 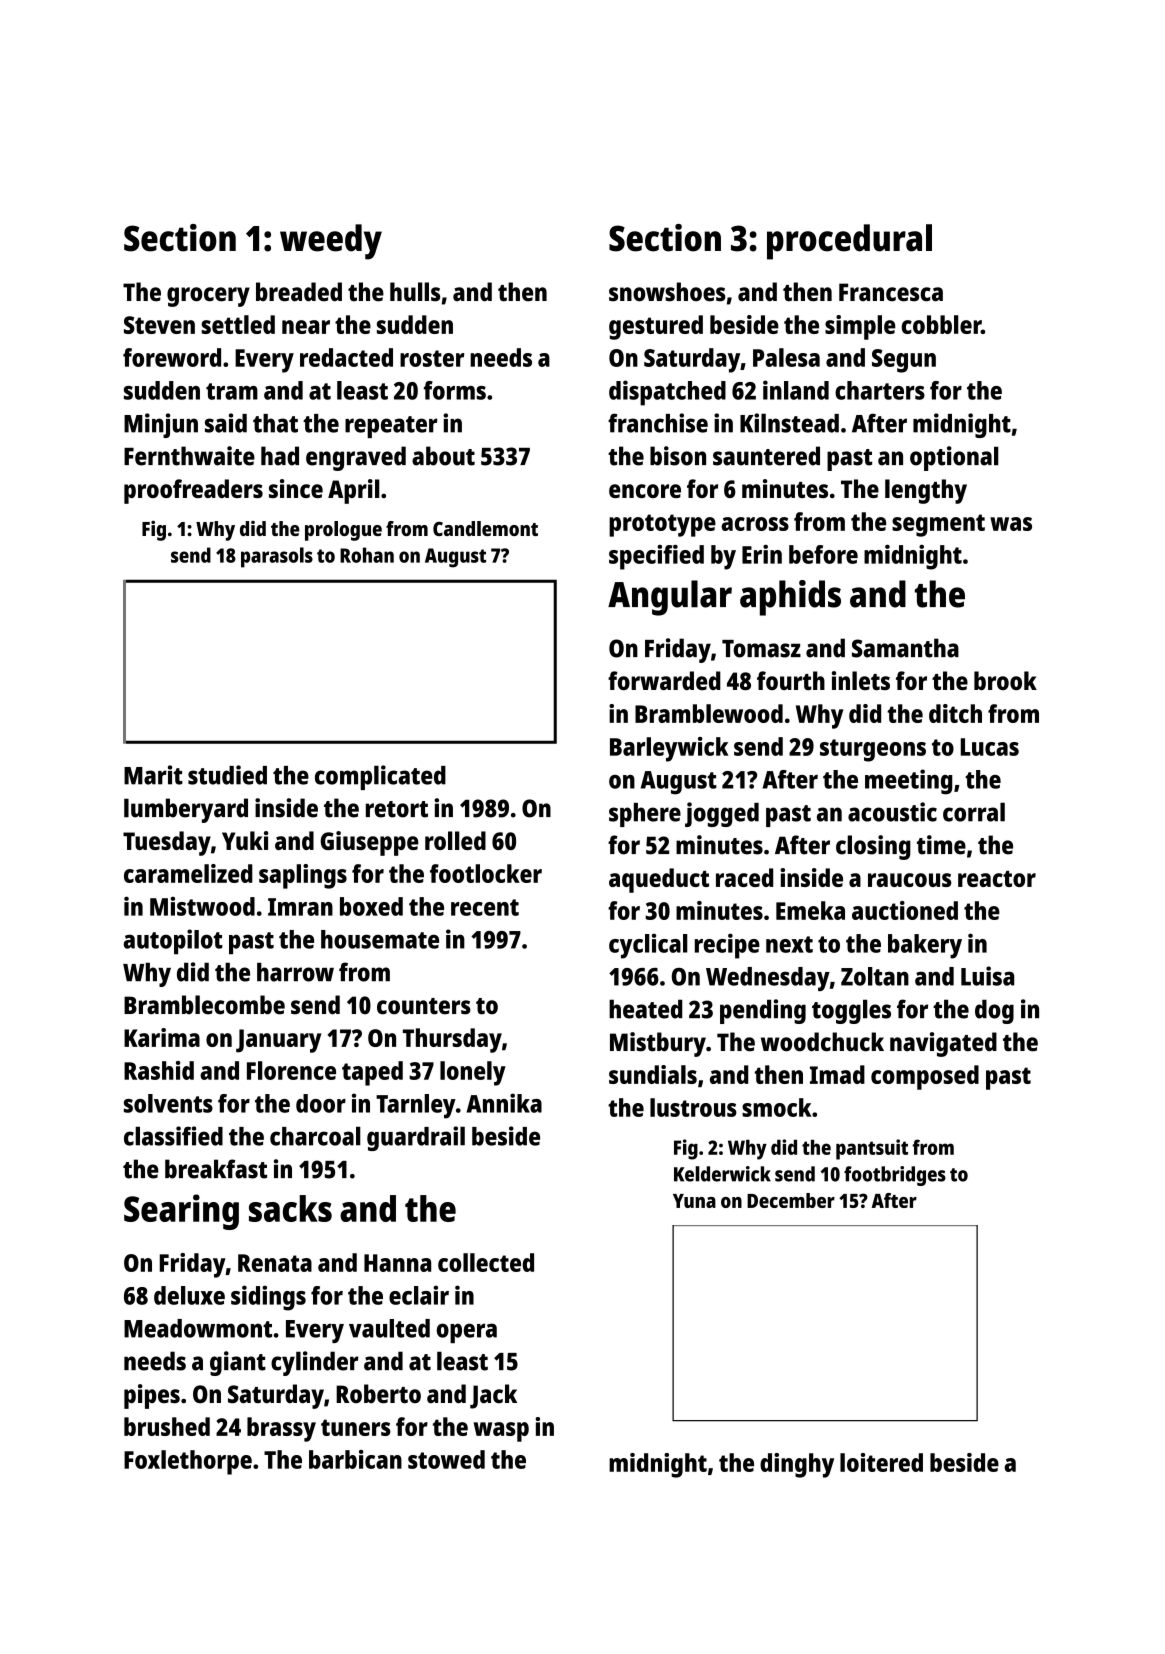 I want to click on cobbler, so click(x=941, y=324).
